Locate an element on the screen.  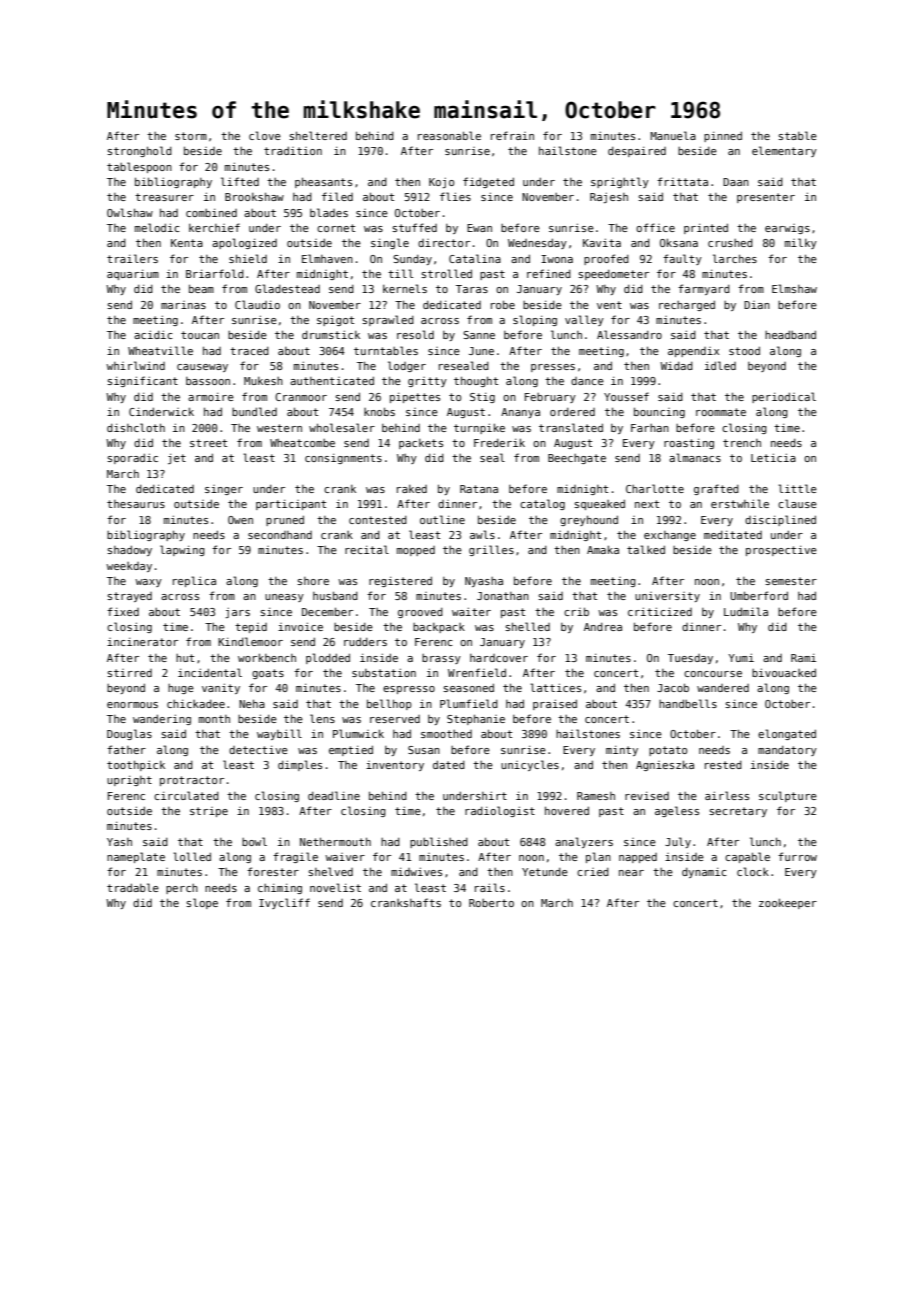
tradable is located at coordinates (133, 887).
